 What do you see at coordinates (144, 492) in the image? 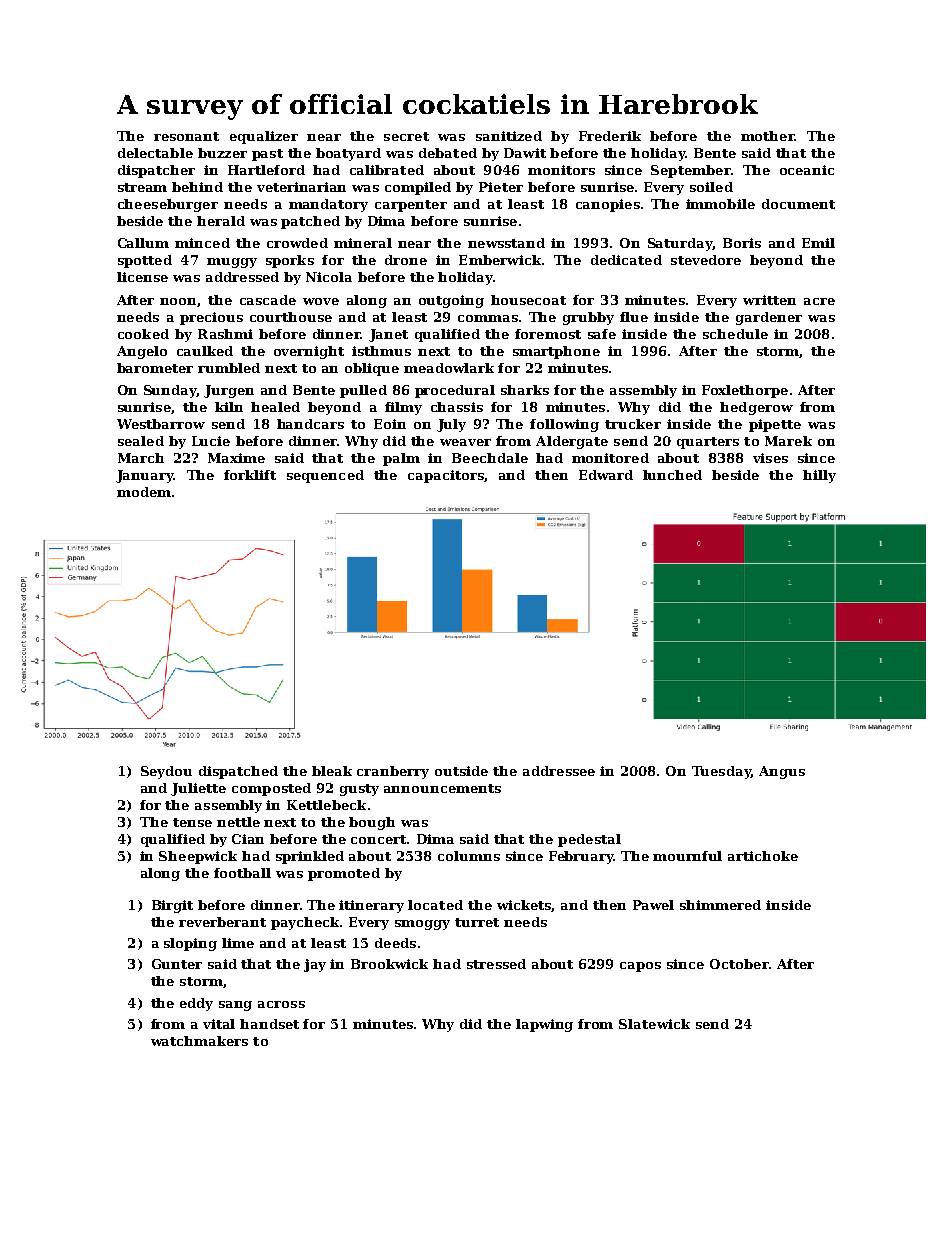
I see `modem` at bounding box center [144, 492].
